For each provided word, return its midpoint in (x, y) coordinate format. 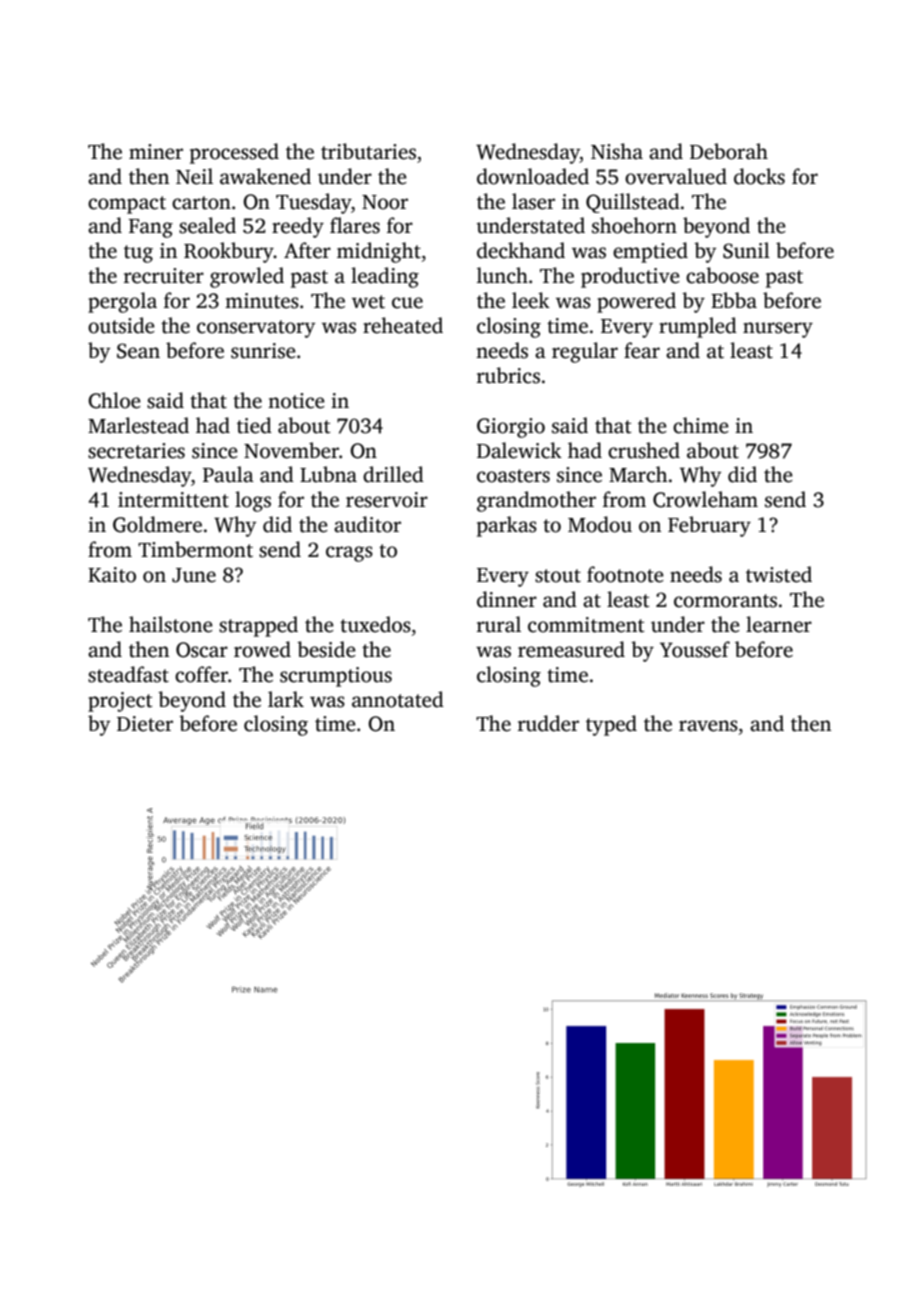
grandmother (536, 501)
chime (701, 425)
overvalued (676, 176)
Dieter (145, 724)
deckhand (521, 250)
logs (253, 501)
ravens (708, 726)
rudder (548, 723)
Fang (151, 228)
